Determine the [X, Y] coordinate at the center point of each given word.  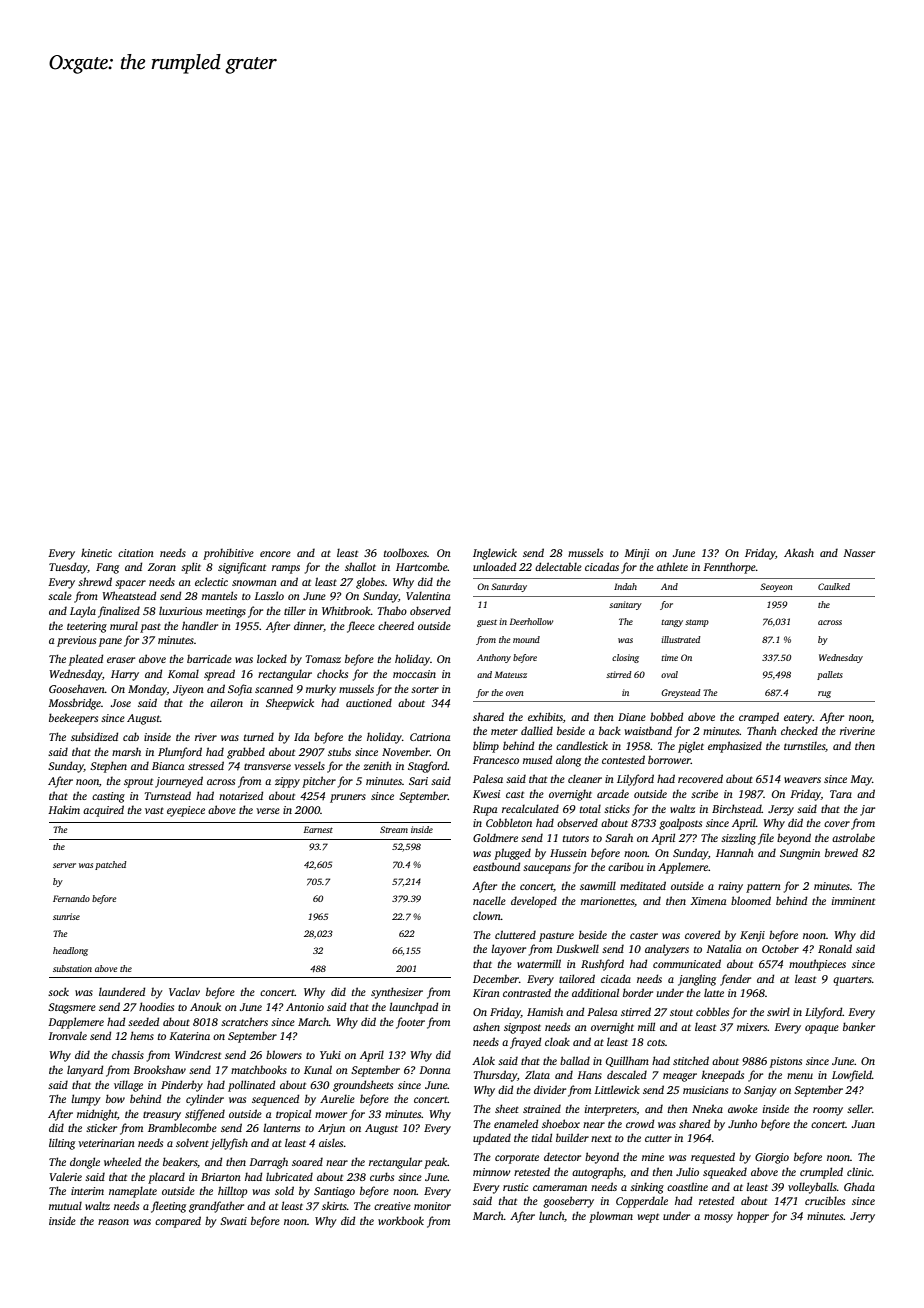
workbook [401, 1220]
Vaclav [184, 991]
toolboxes [405, 552]
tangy [672, 623]
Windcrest [198, 1054]
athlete [672, 566]
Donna [435, 1070]
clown [487, 915]
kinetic [96, 552]
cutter [658, 1138]
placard [166, 1178]
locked [272, 658]
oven [514, 693]
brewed [841, 852]
